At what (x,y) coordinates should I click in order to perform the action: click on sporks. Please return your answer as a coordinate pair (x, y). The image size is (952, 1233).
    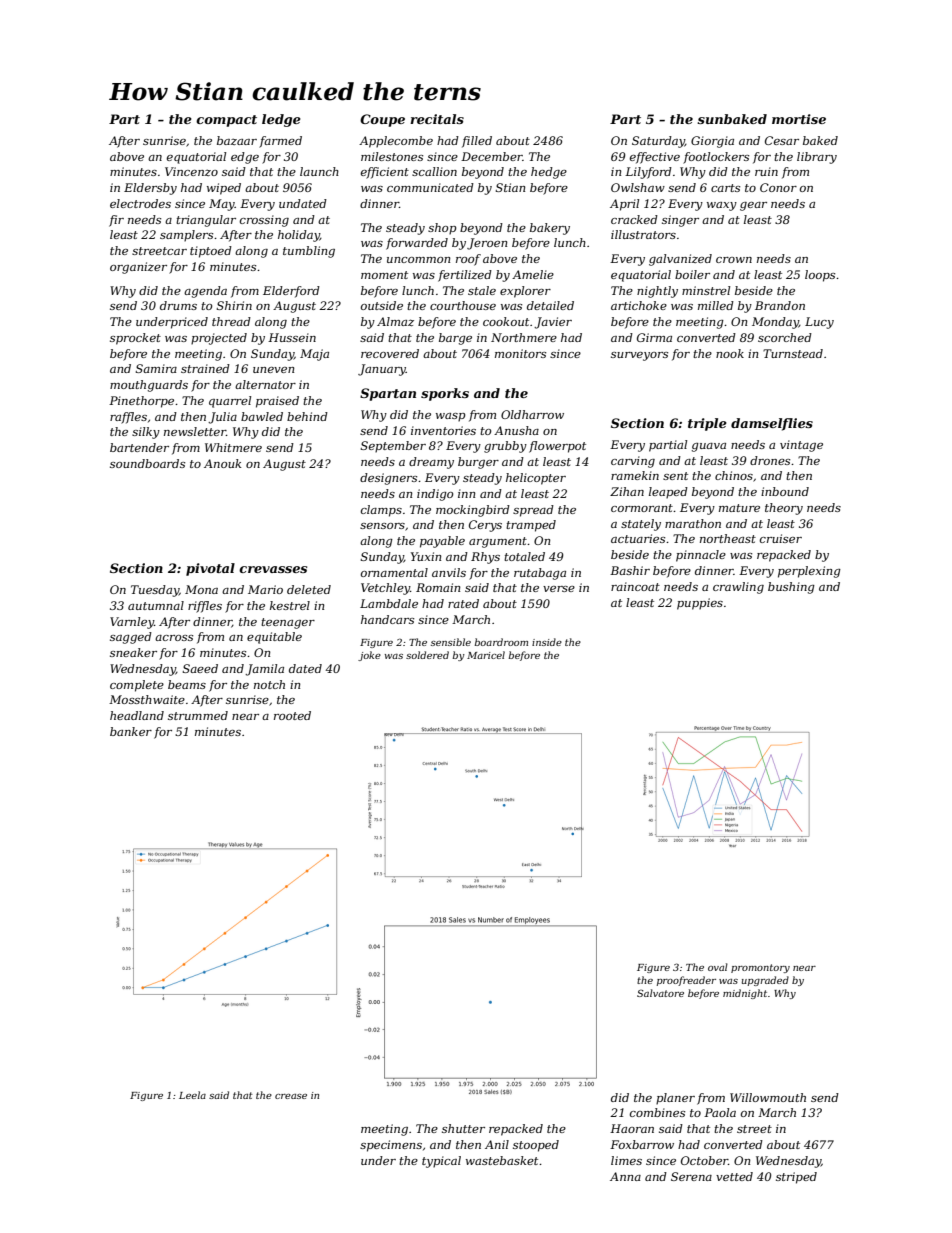
    Looking at the image, I should click on (445, 394).
